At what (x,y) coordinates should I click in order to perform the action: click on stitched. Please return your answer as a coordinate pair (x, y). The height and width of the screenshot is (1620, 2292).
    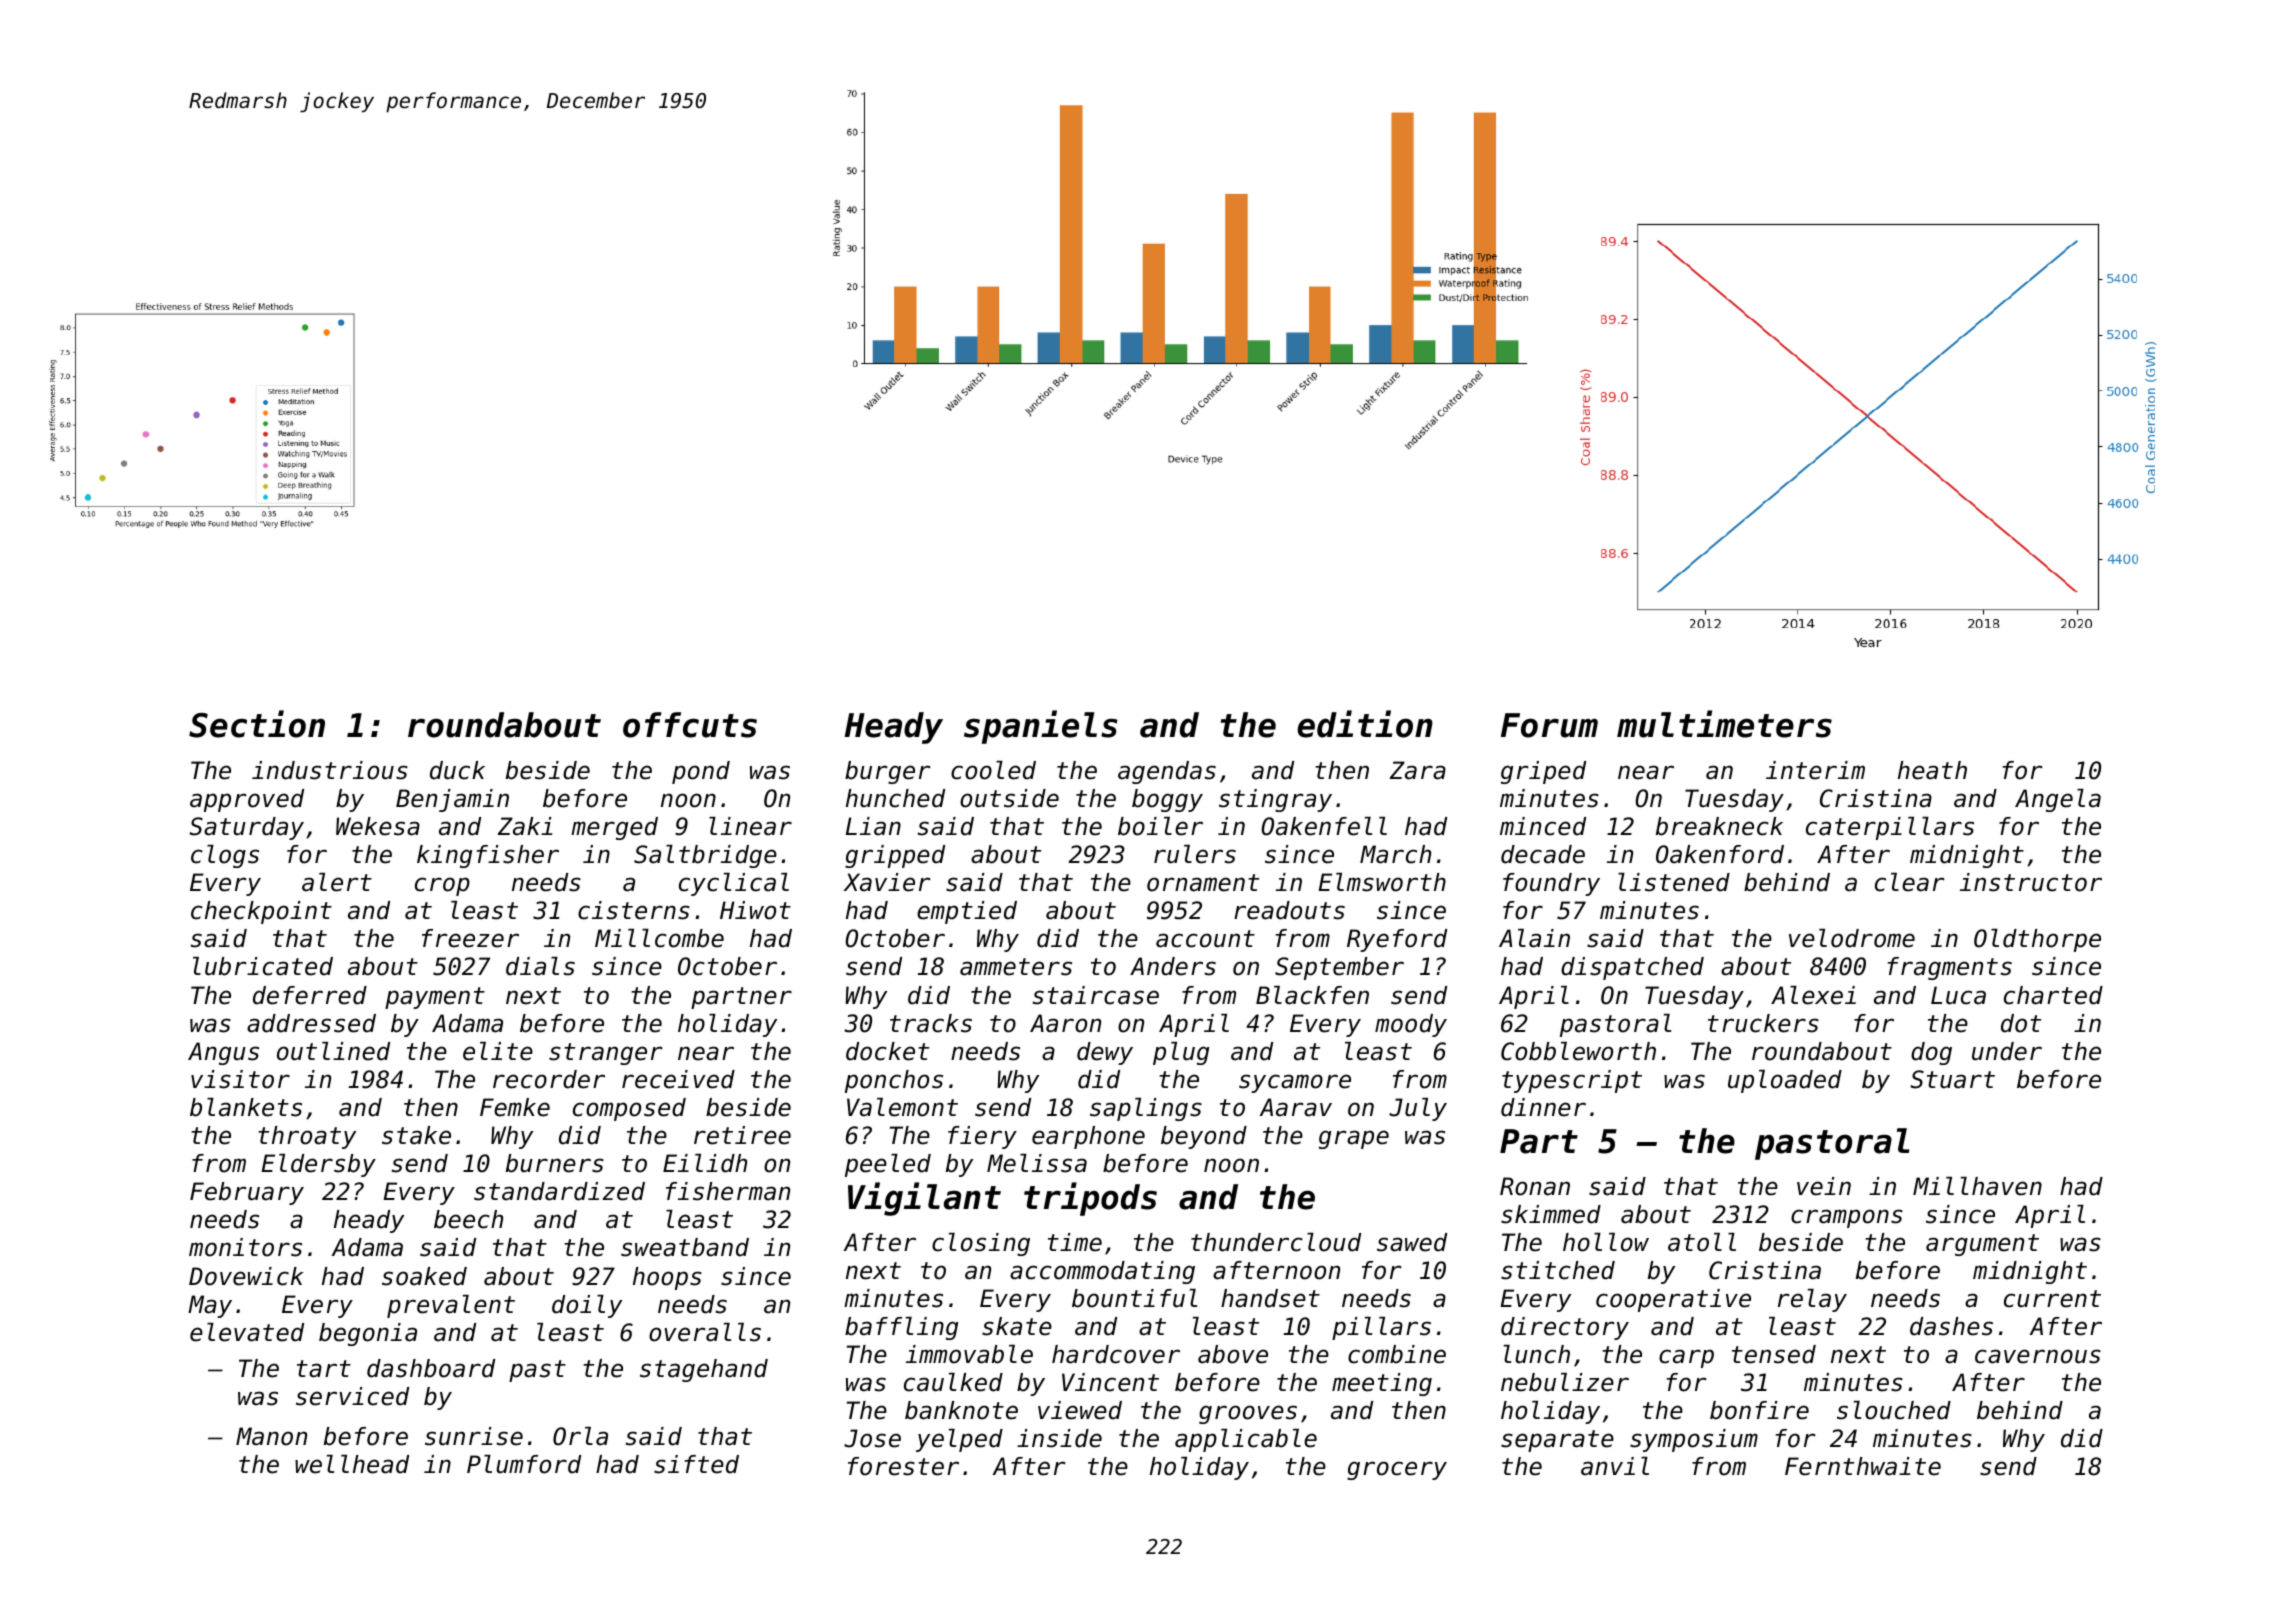
    Looking at the image, I should click on (1558, 1270).
